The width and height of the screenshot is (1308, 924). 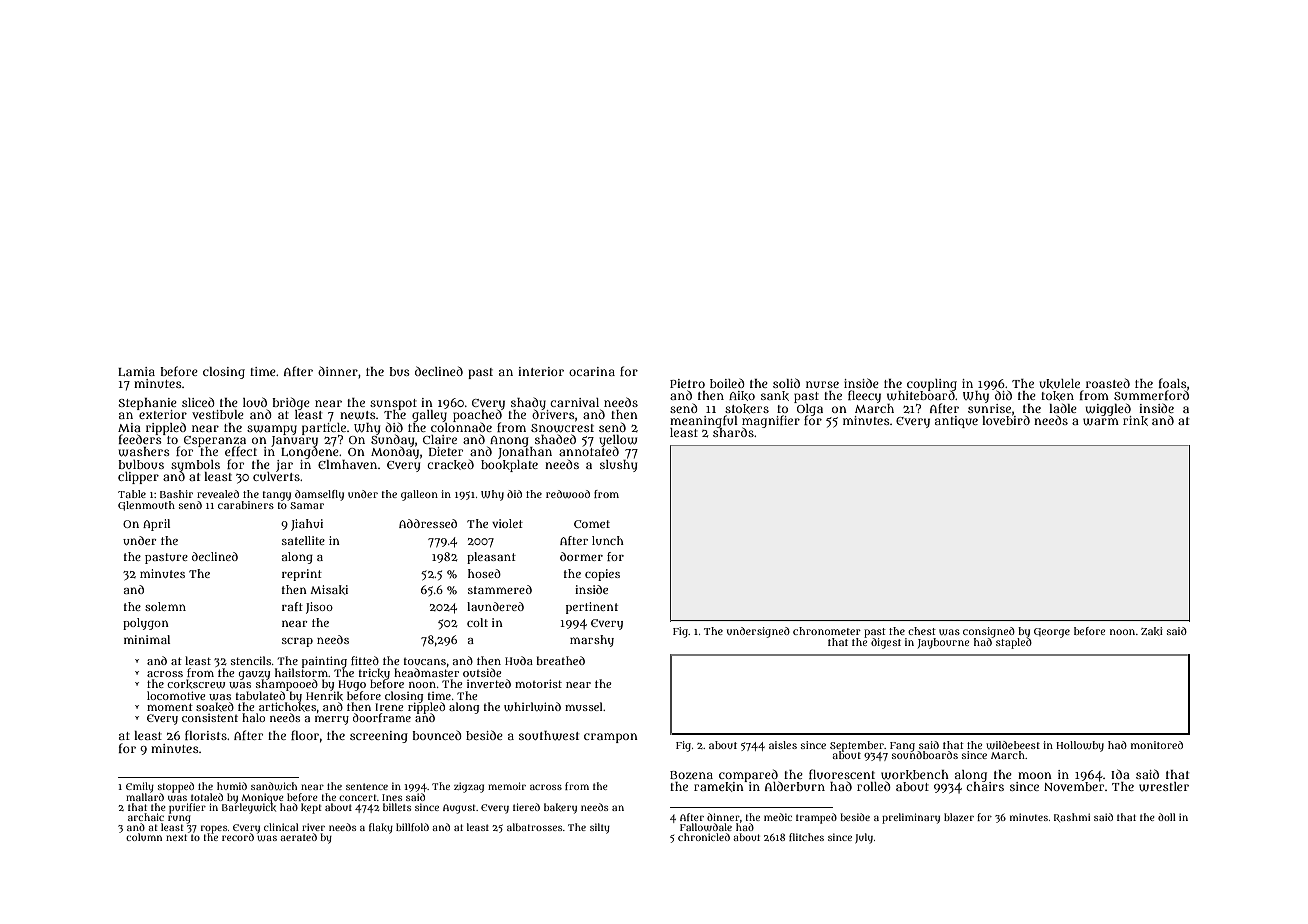 I want to click on soundboards, so click(x=925, y=755).
